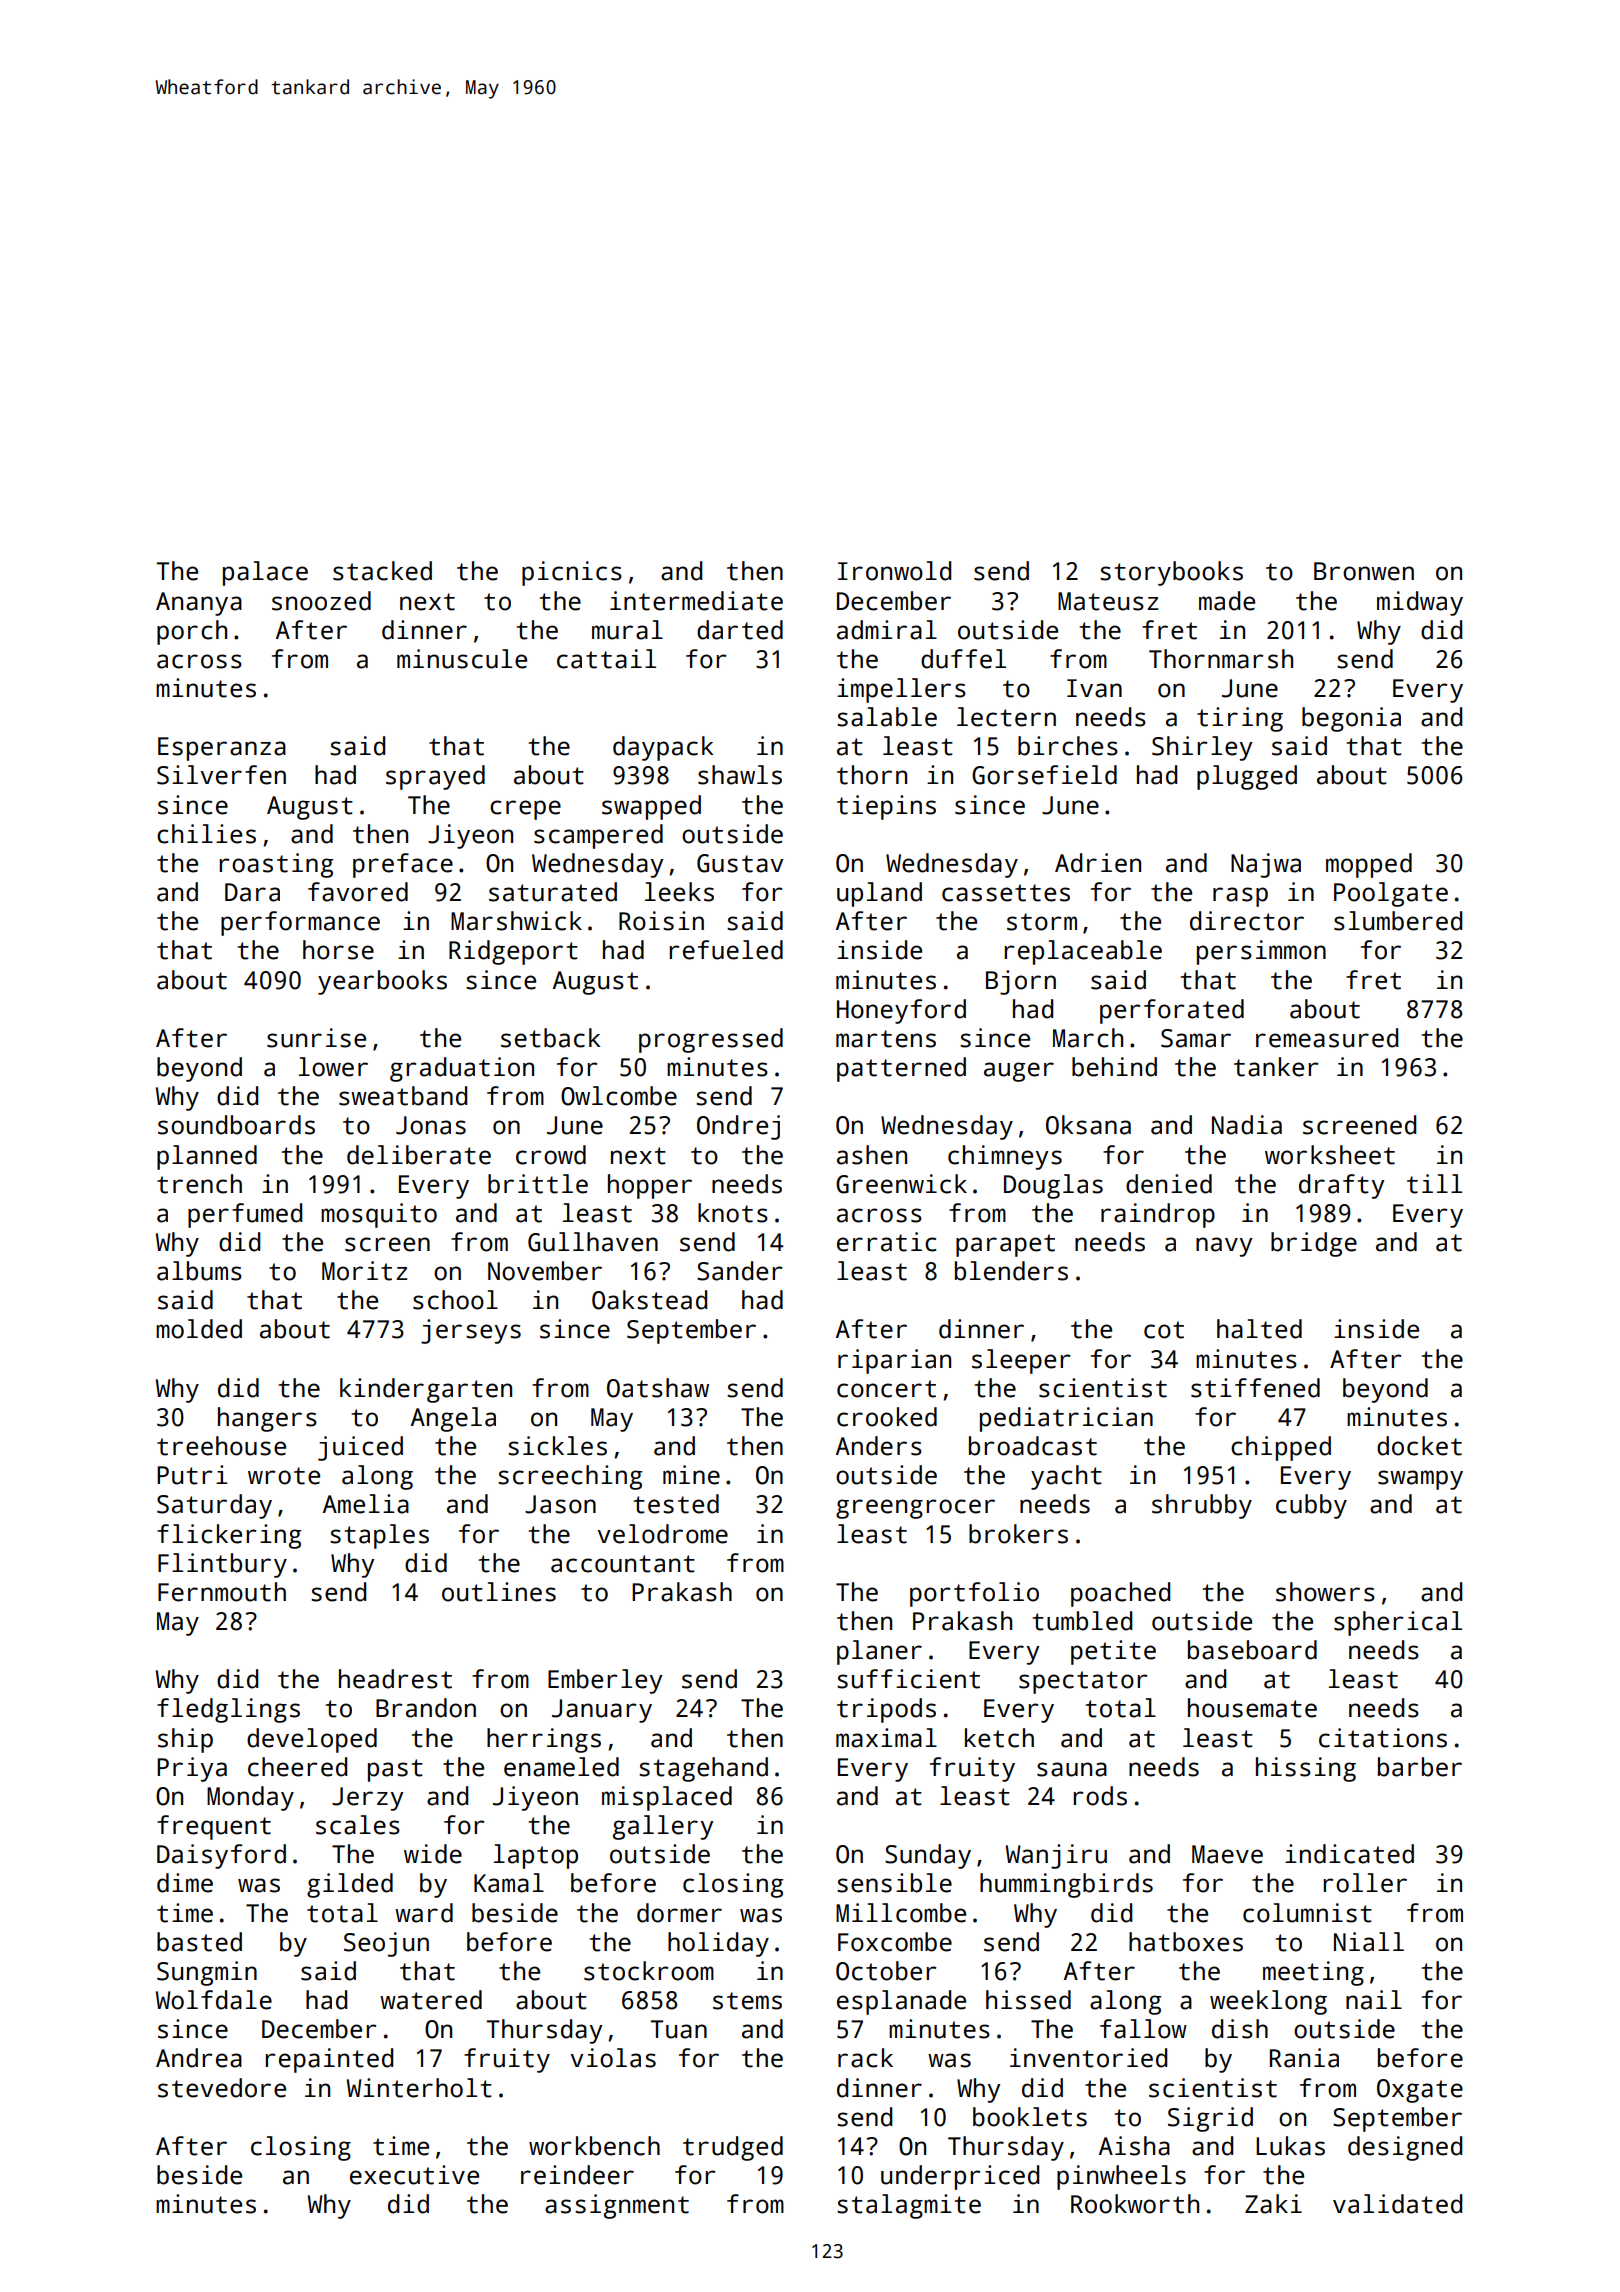 The image size is (1620, 2292). Describe the element at coordinates (1420, 2091) in the screenshot. I see `Oxgate` at that location.
